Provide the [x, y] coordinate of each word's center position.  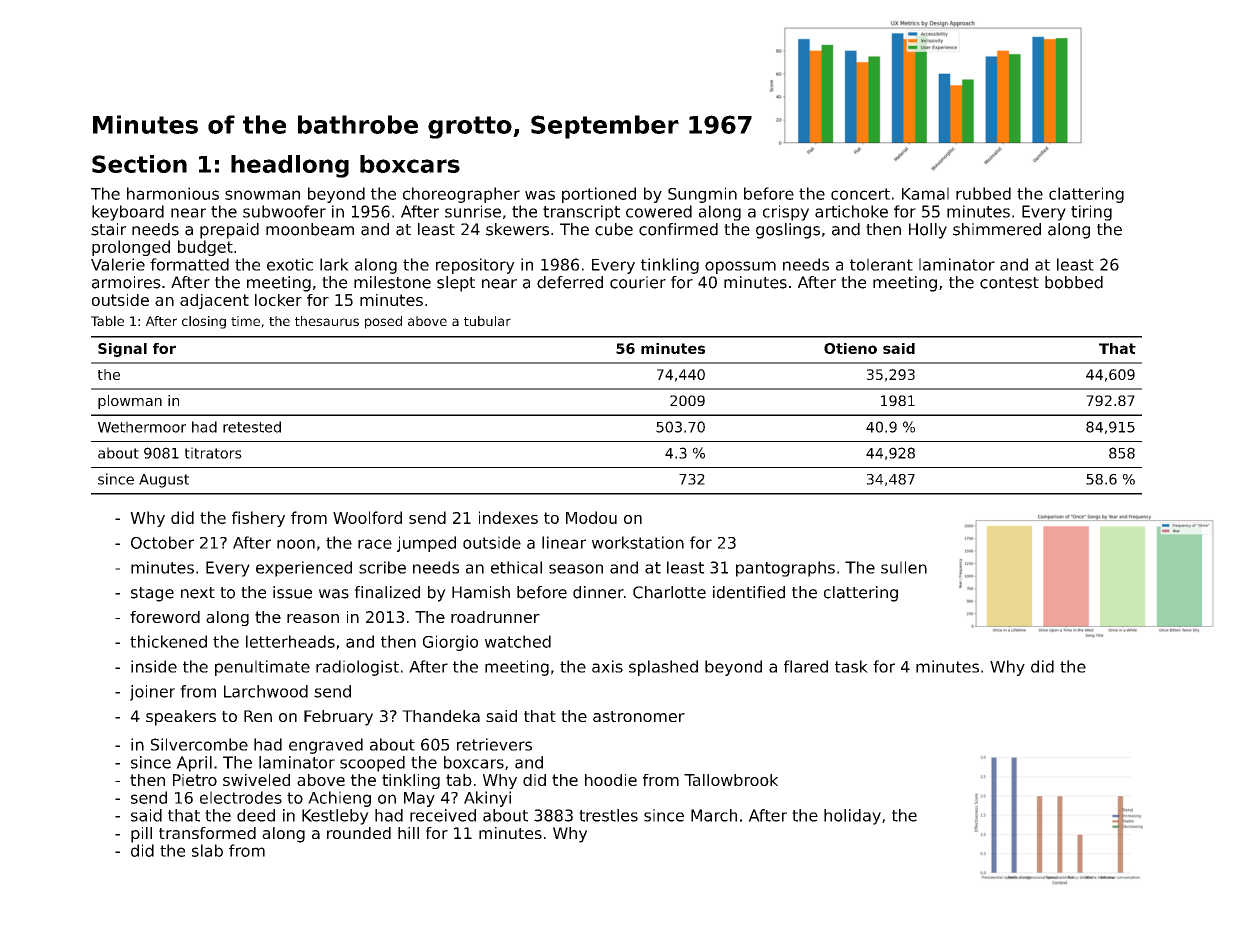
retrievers [494, 744]
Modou [591, 517]
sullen [904, 567]
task [851, 666]
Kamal [925, 193]
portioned [599, 195]
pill [141, 835]
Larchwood [266, 691]
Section [139, 164]
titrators [213, 453]
